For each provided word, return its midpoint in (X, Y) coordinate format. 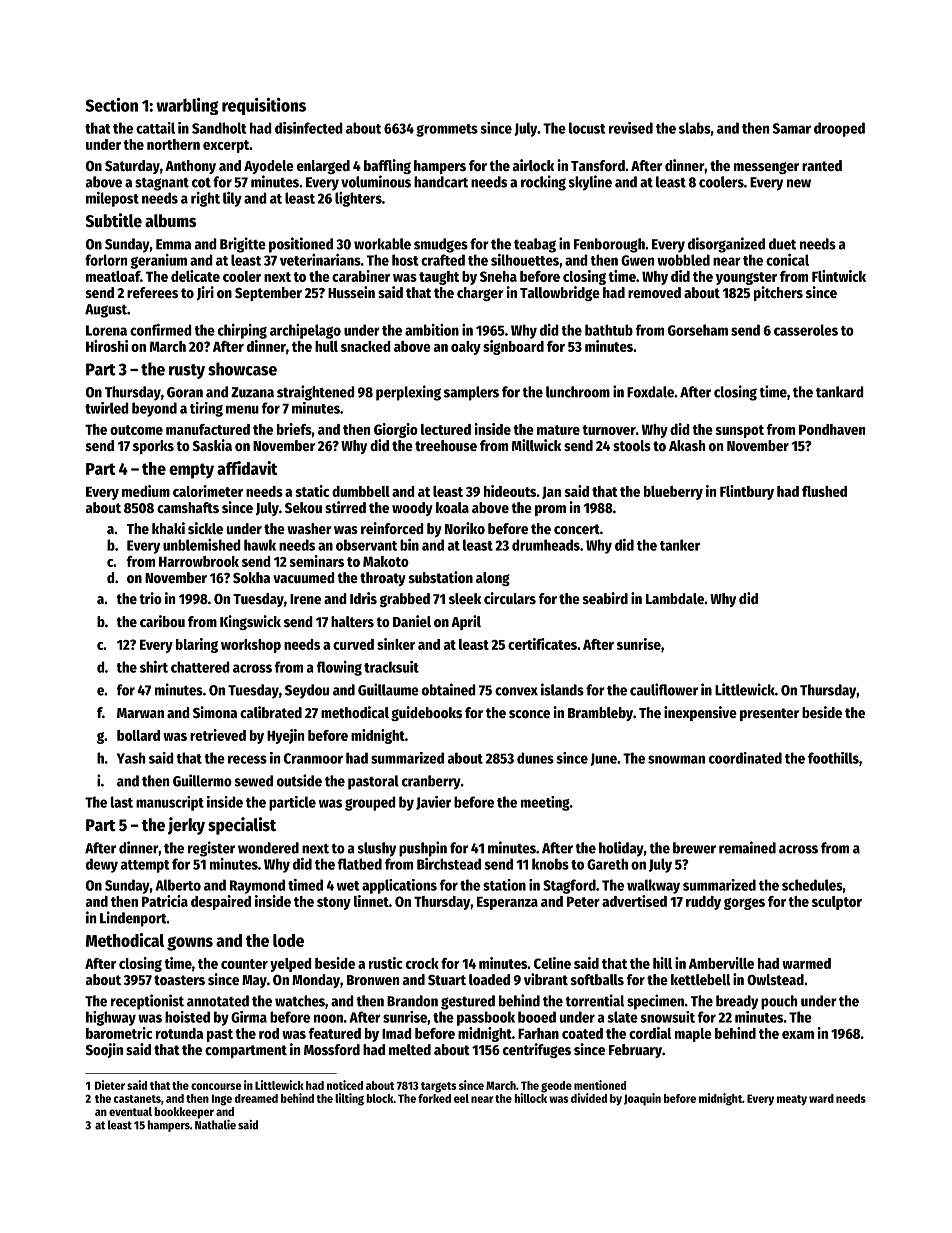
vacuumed (304, 577)
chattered (200, 667)
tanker (680, 545)
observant (366, 545)
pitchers (778, 293)
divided (589, 1098)
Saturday (132, 167)
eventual (130, 1111)
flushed (824, 491)
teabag (535, 245)
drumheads (546, 545)
